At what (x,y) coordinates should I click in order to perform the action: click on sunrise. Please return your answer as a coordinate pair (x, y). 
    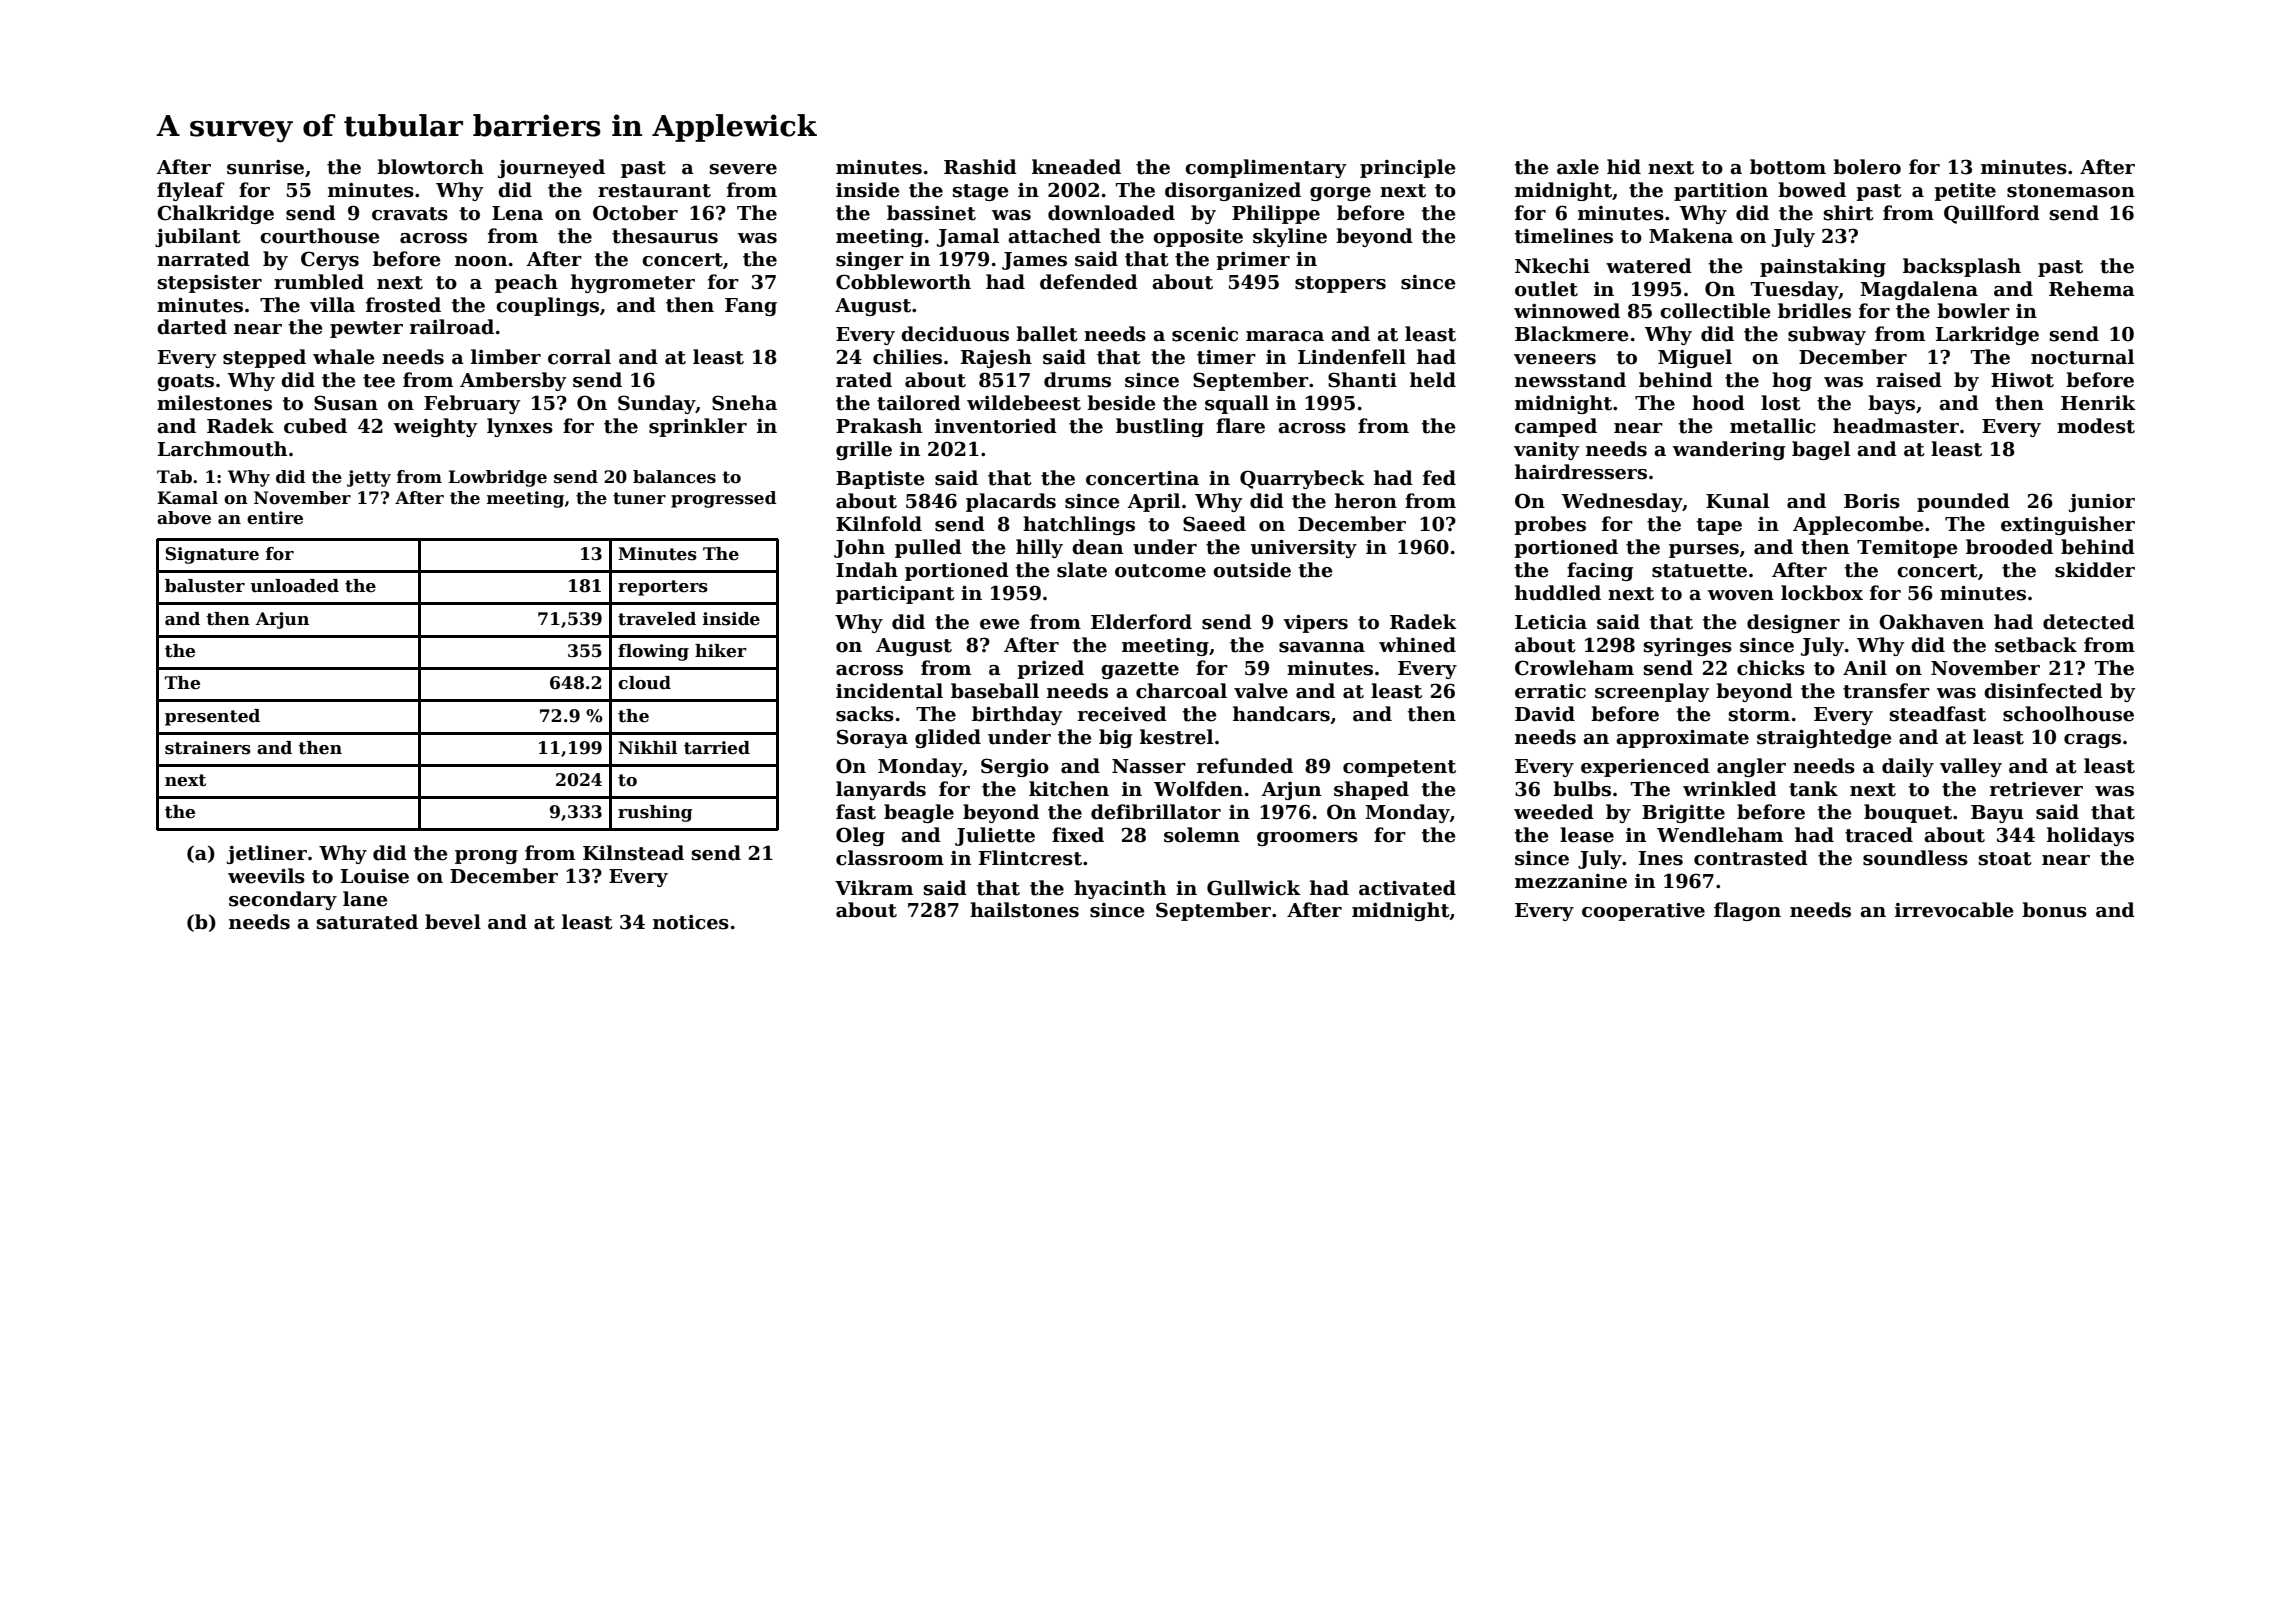
    Looking at the image, I should click on (265, 167).
